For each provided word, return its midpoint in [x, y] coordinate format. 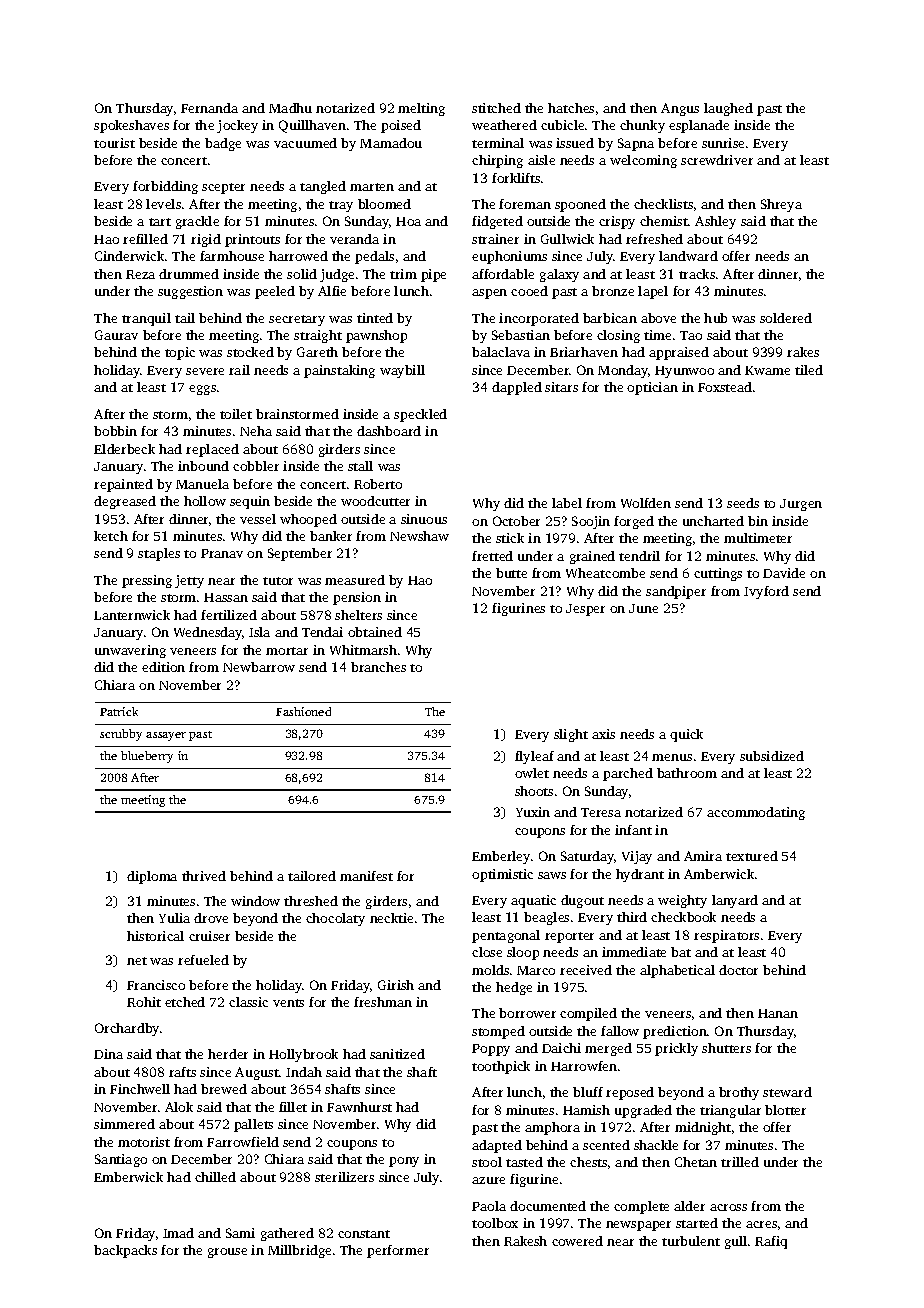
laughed [728, 109]
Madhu [290, 108]
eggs [202, 390]
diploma [152, 877]
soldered [786, 318]
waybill [402, 371]
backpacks [125, 1251]
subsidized [772, 756]
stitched [496, 108]
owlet [532, 773]
